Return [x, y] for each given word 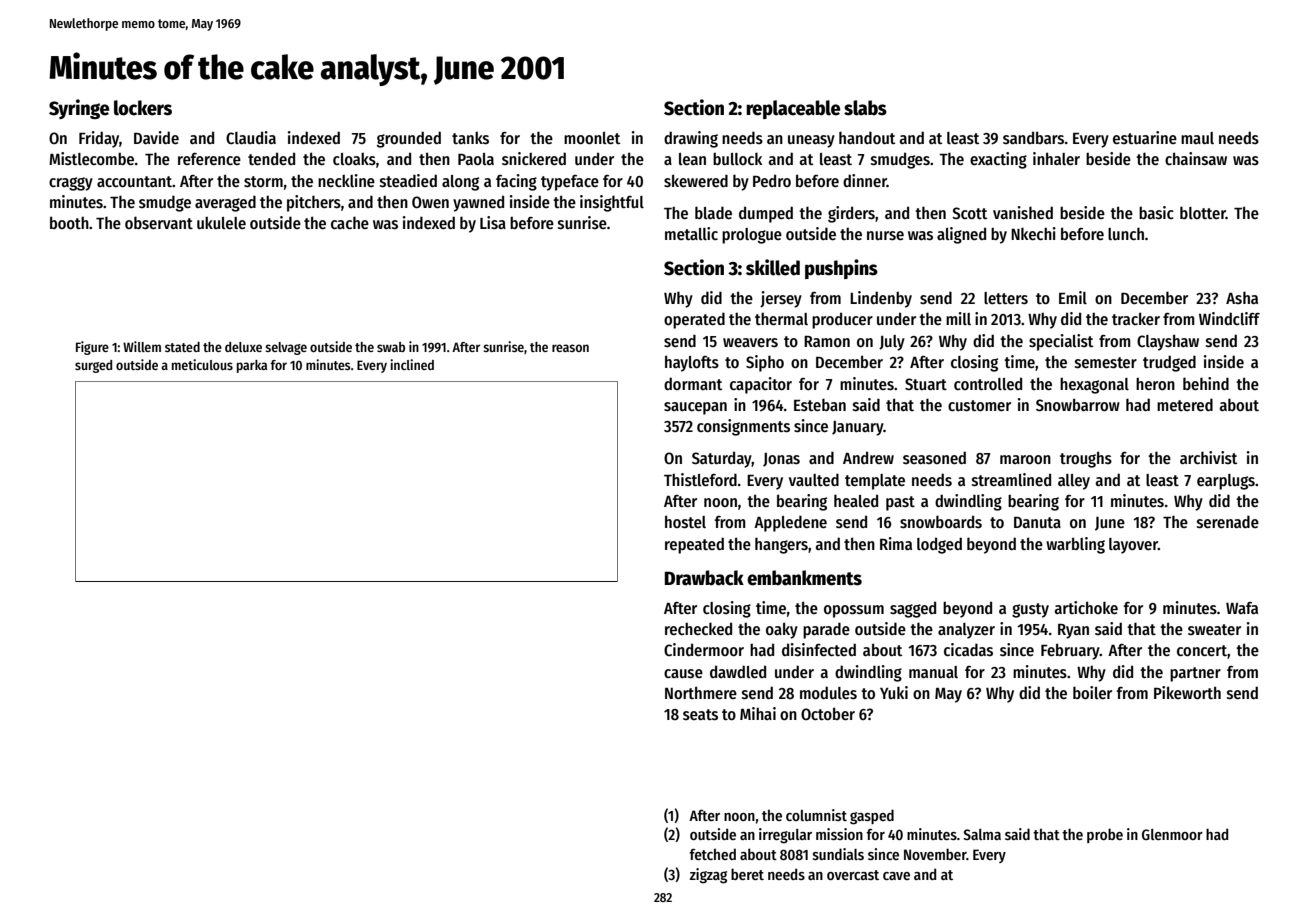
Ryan [1073, 631]
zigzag [708, 876]
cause [683, 673]
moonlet [592, 138]
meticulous [202, 364]
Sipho [765, 363]
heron [1155, 384]
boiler [1092, 692]
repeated [694, 545]
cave [896, 876]
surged [93, 366]
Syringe [79, 109]
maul [1197, 138]
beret [747, 874]
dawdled [738, 671]
